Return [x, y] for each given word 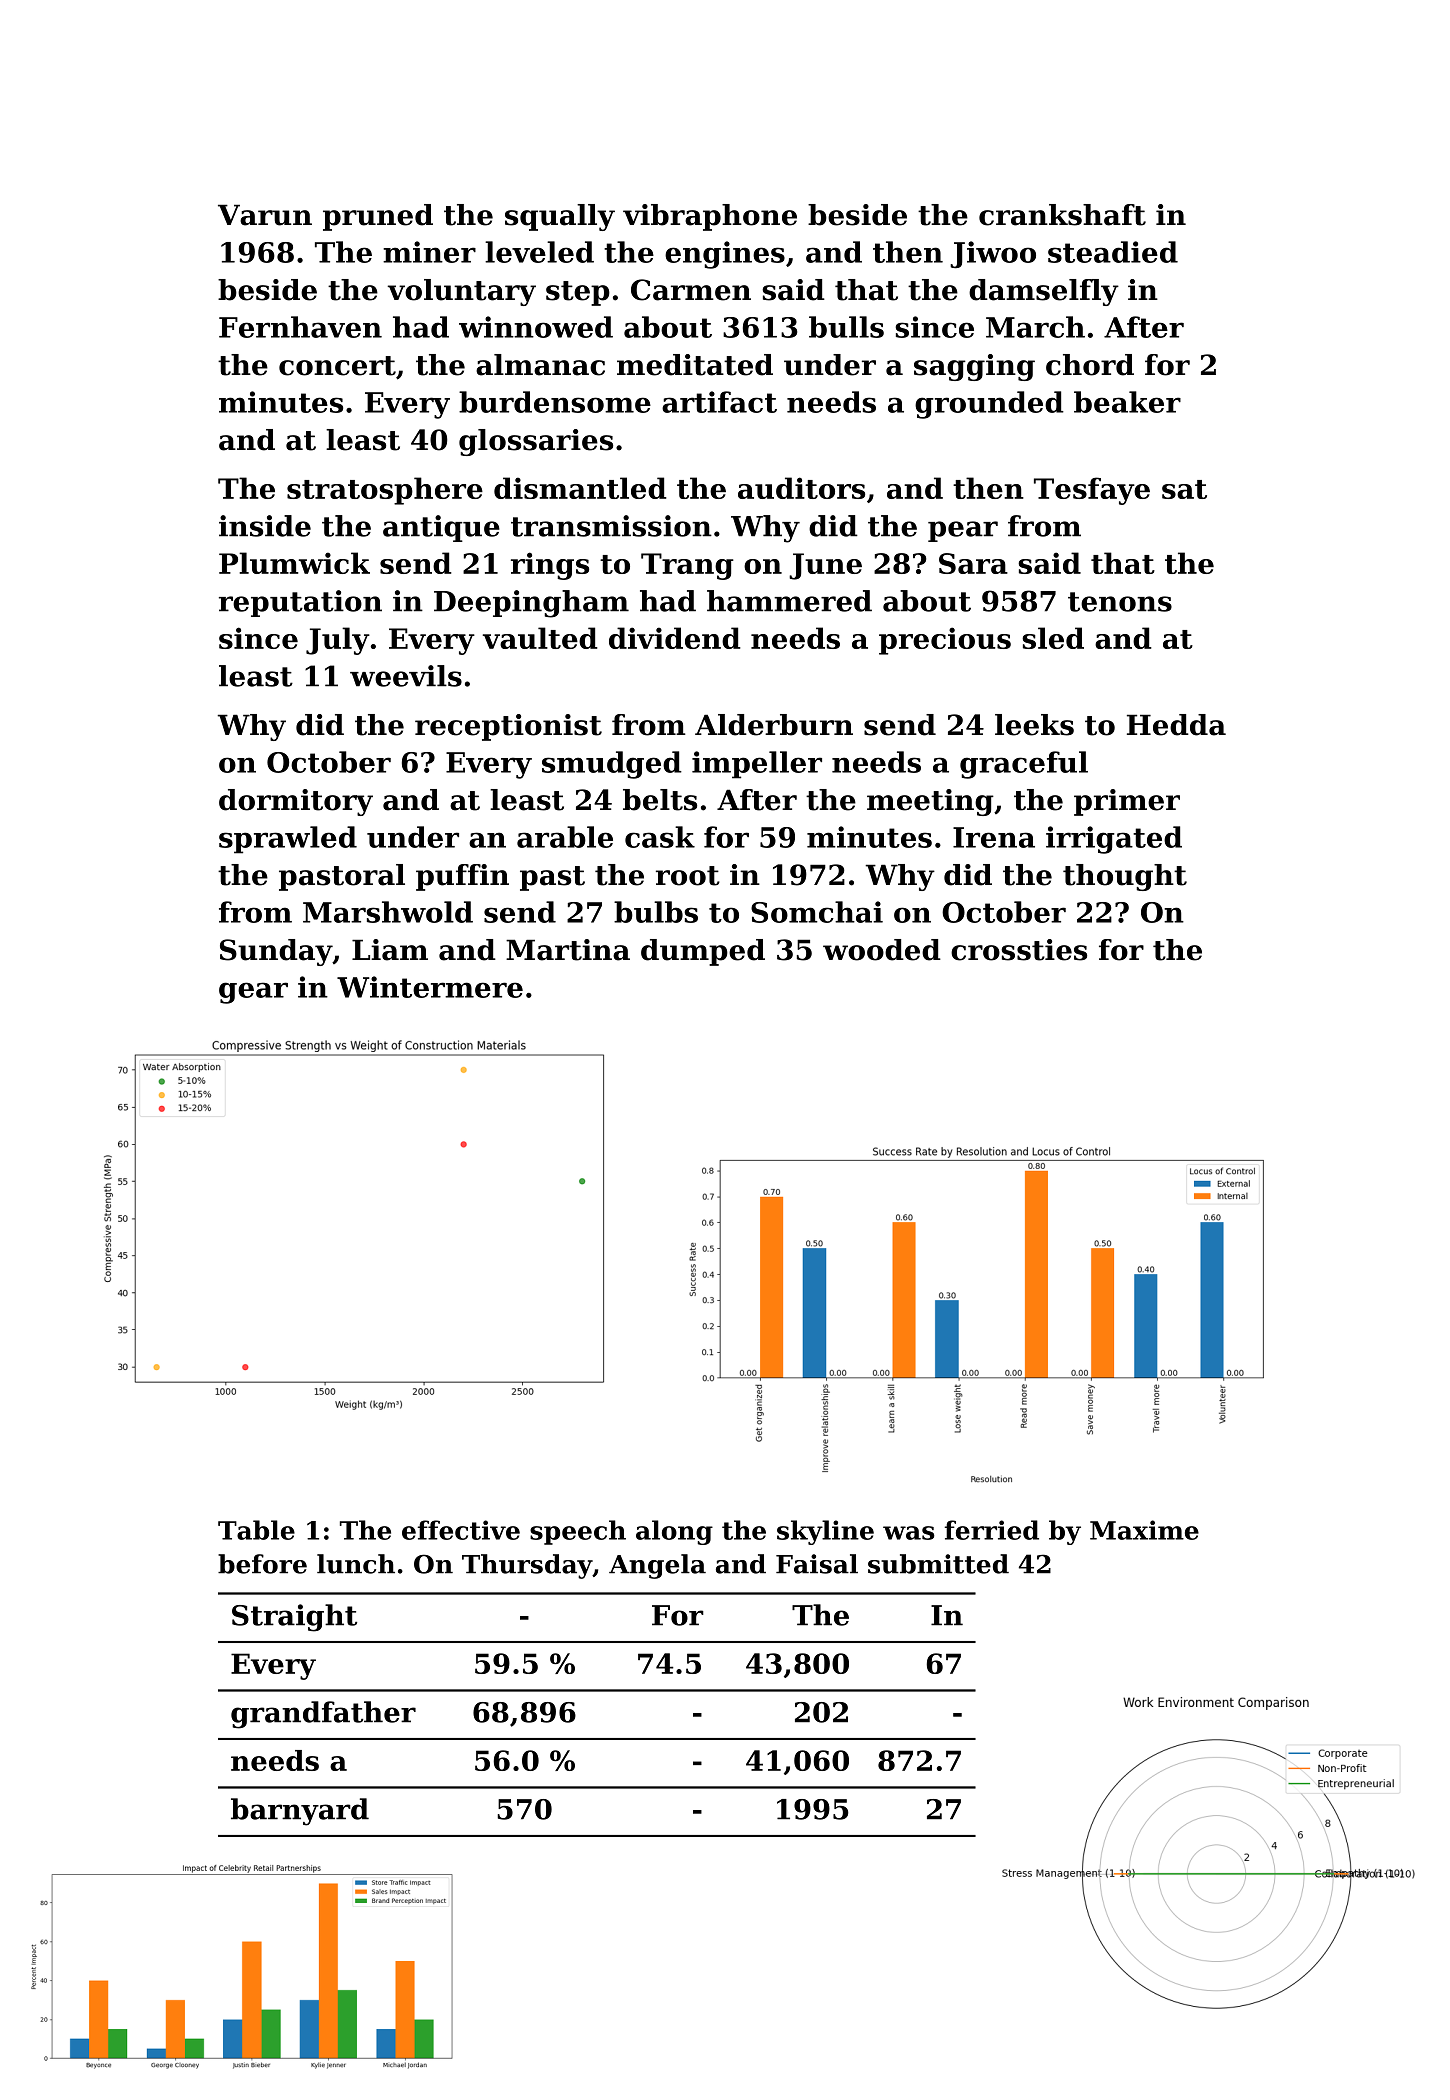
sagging [974, 367]
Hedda [1176, 725]
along [674, 1532]
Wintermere [430, 987]
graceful [1024, 765]
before [262, 1564]
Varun [265, 215]
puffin [462, 877]
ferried [992, 1530]
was [909, 1533]
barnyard [300, 1812]
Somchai [817, 912]
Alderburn [774, 725]
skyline [825, 1532]
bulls [846, 327]
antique [441, 528]
